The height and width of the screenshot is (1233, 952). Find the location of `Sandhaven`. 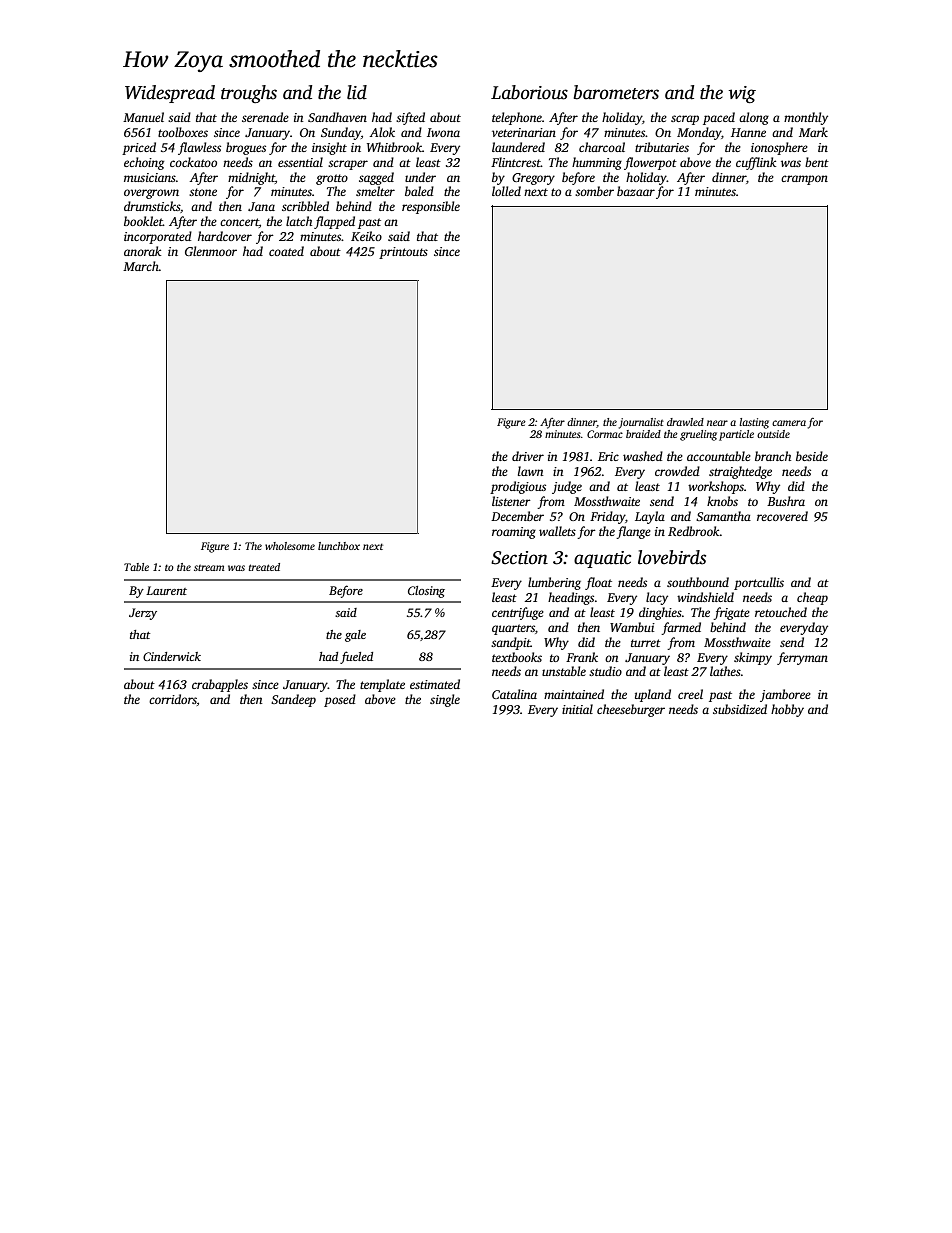

Sandhaven is located at coordinates (337, 117).
